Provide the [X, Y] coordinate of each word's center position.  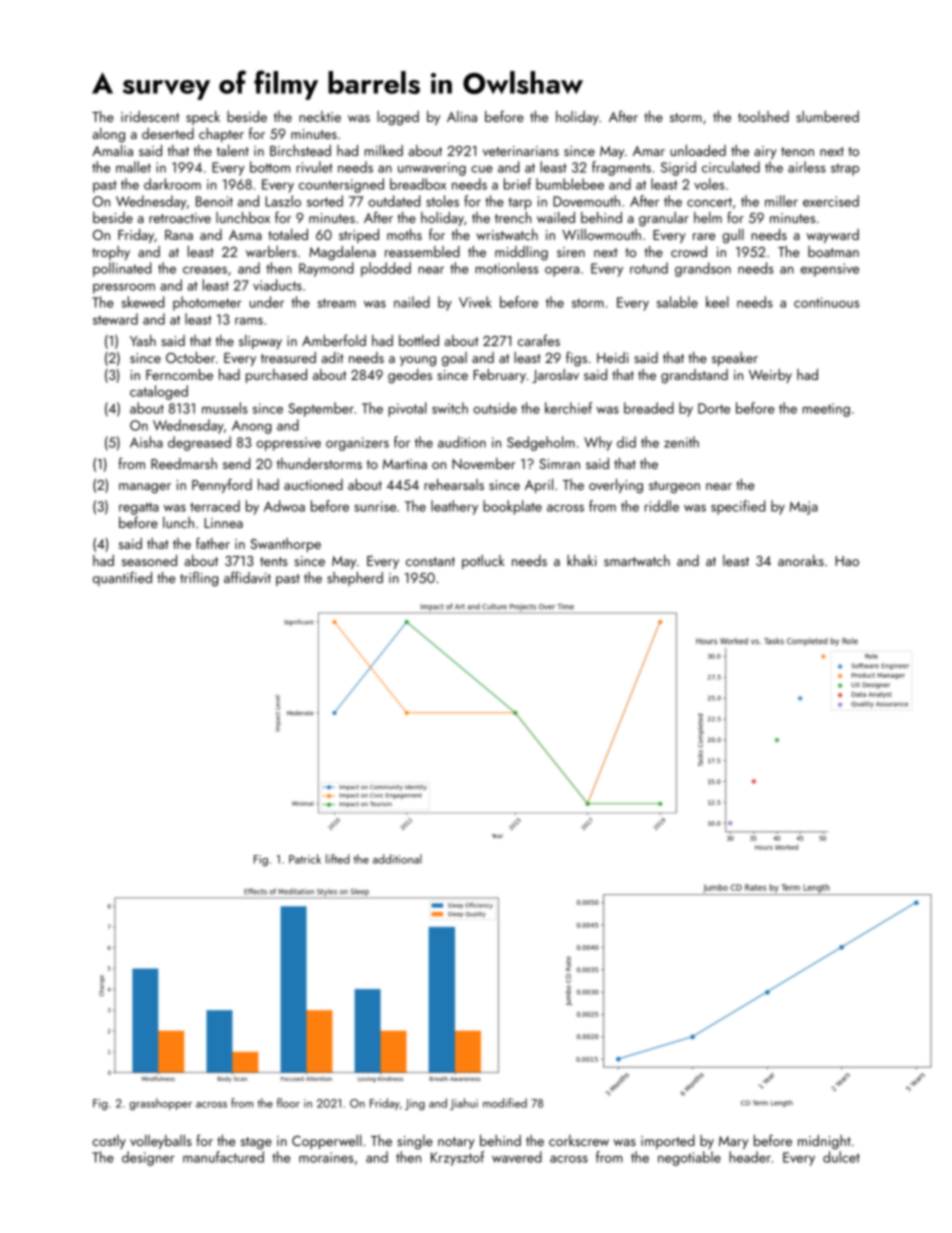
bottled [419, 340]
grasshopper [160, 1104]
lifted [337, 859]
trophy [111, 253]
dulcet [841, 1157]
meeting [826, 410]
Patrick [305, 859]
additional [397, 859]
